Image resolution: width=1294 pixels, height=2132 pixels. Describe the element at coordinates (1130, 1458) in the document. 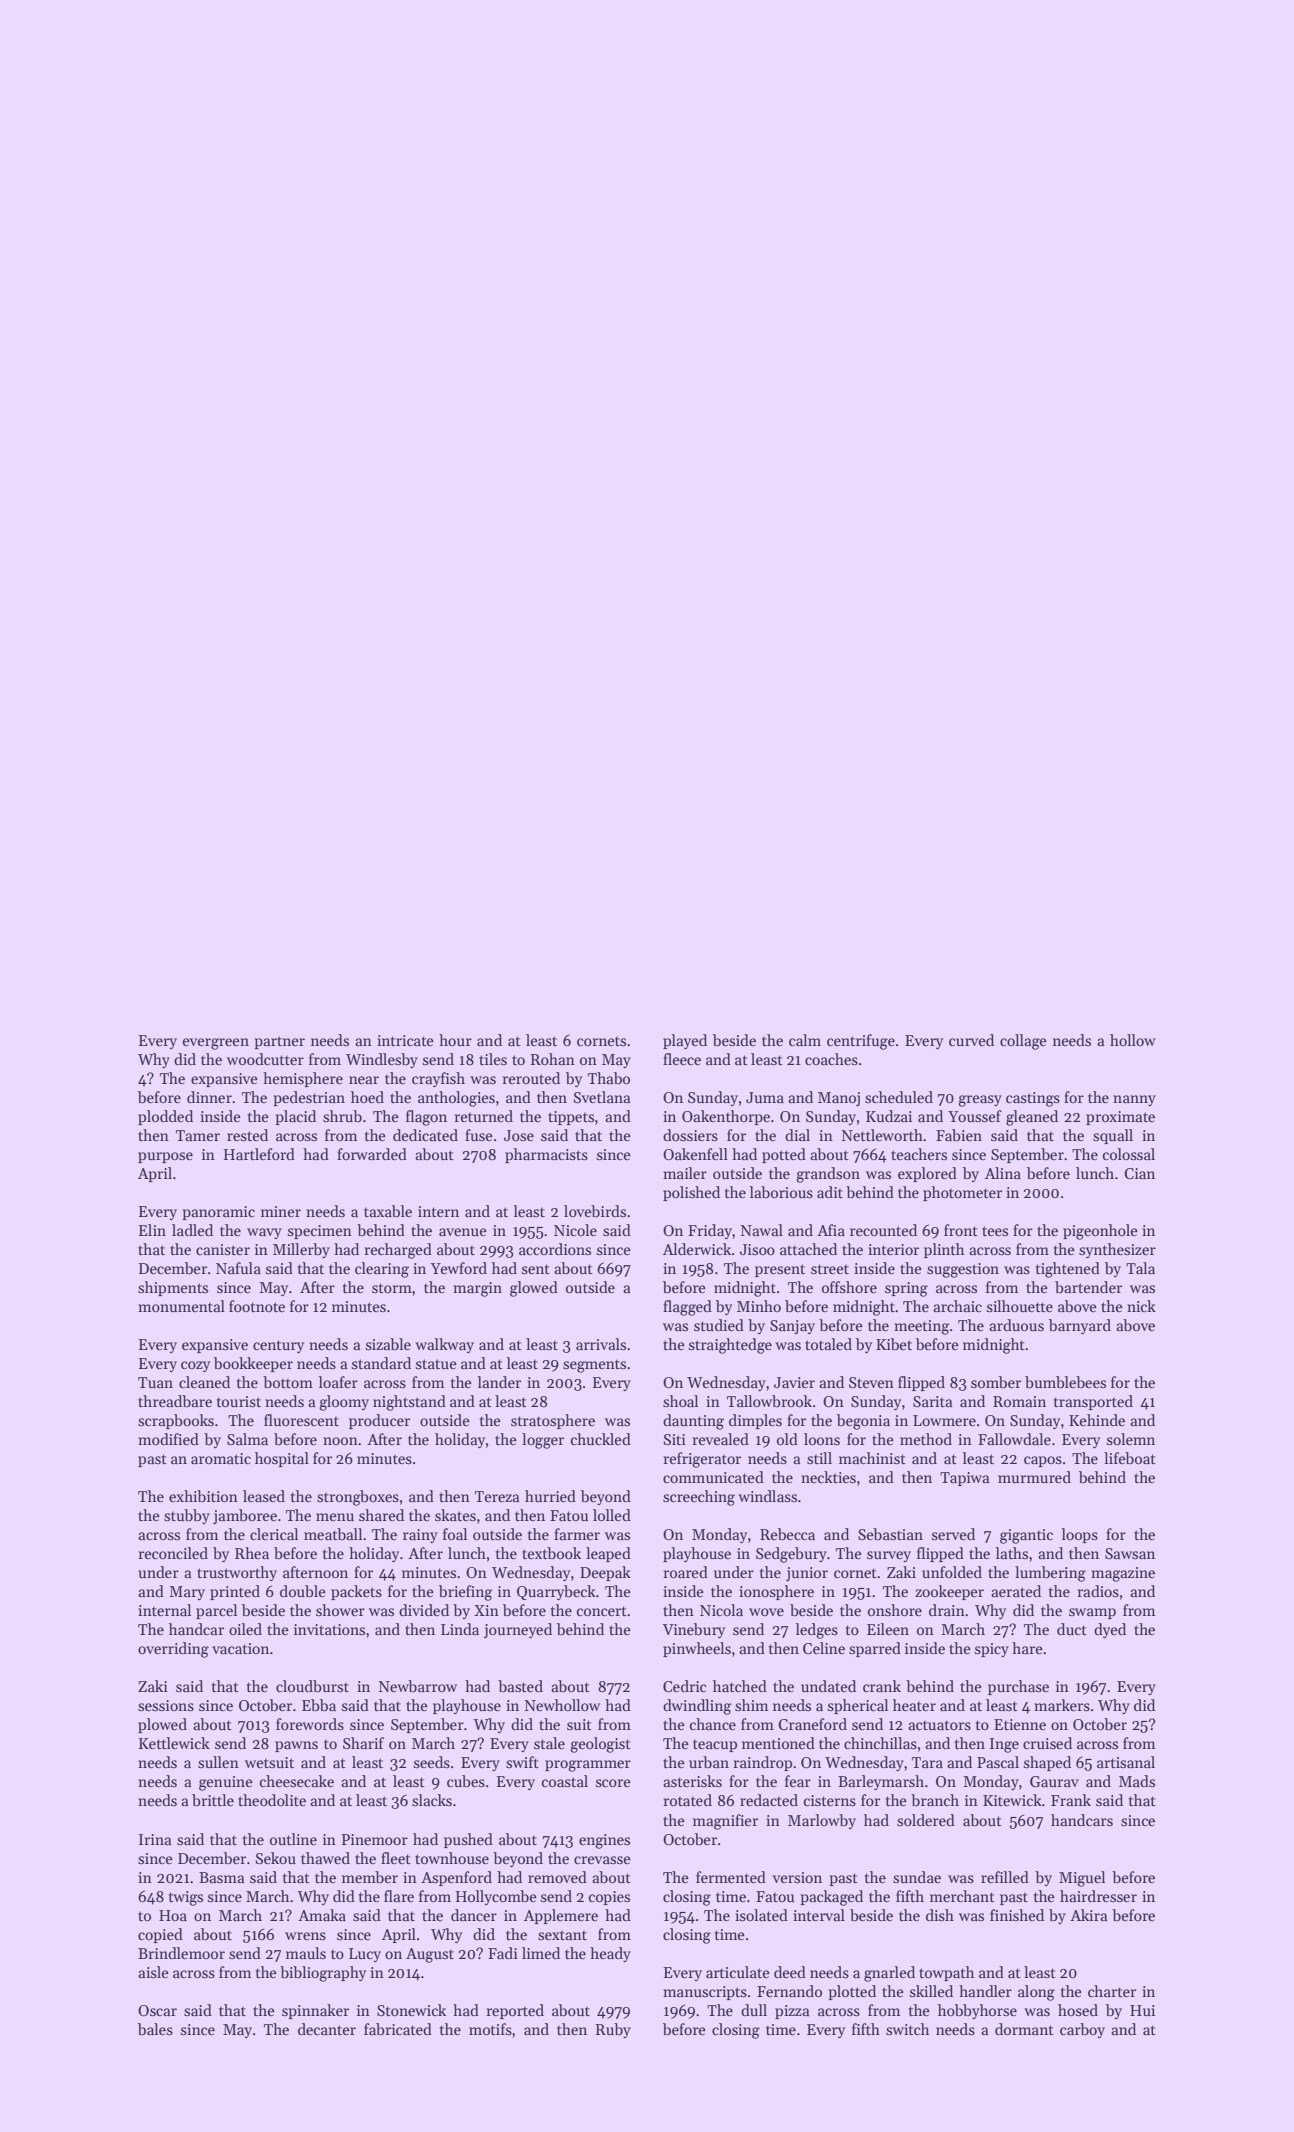

I see `lifeboat` at that location.
